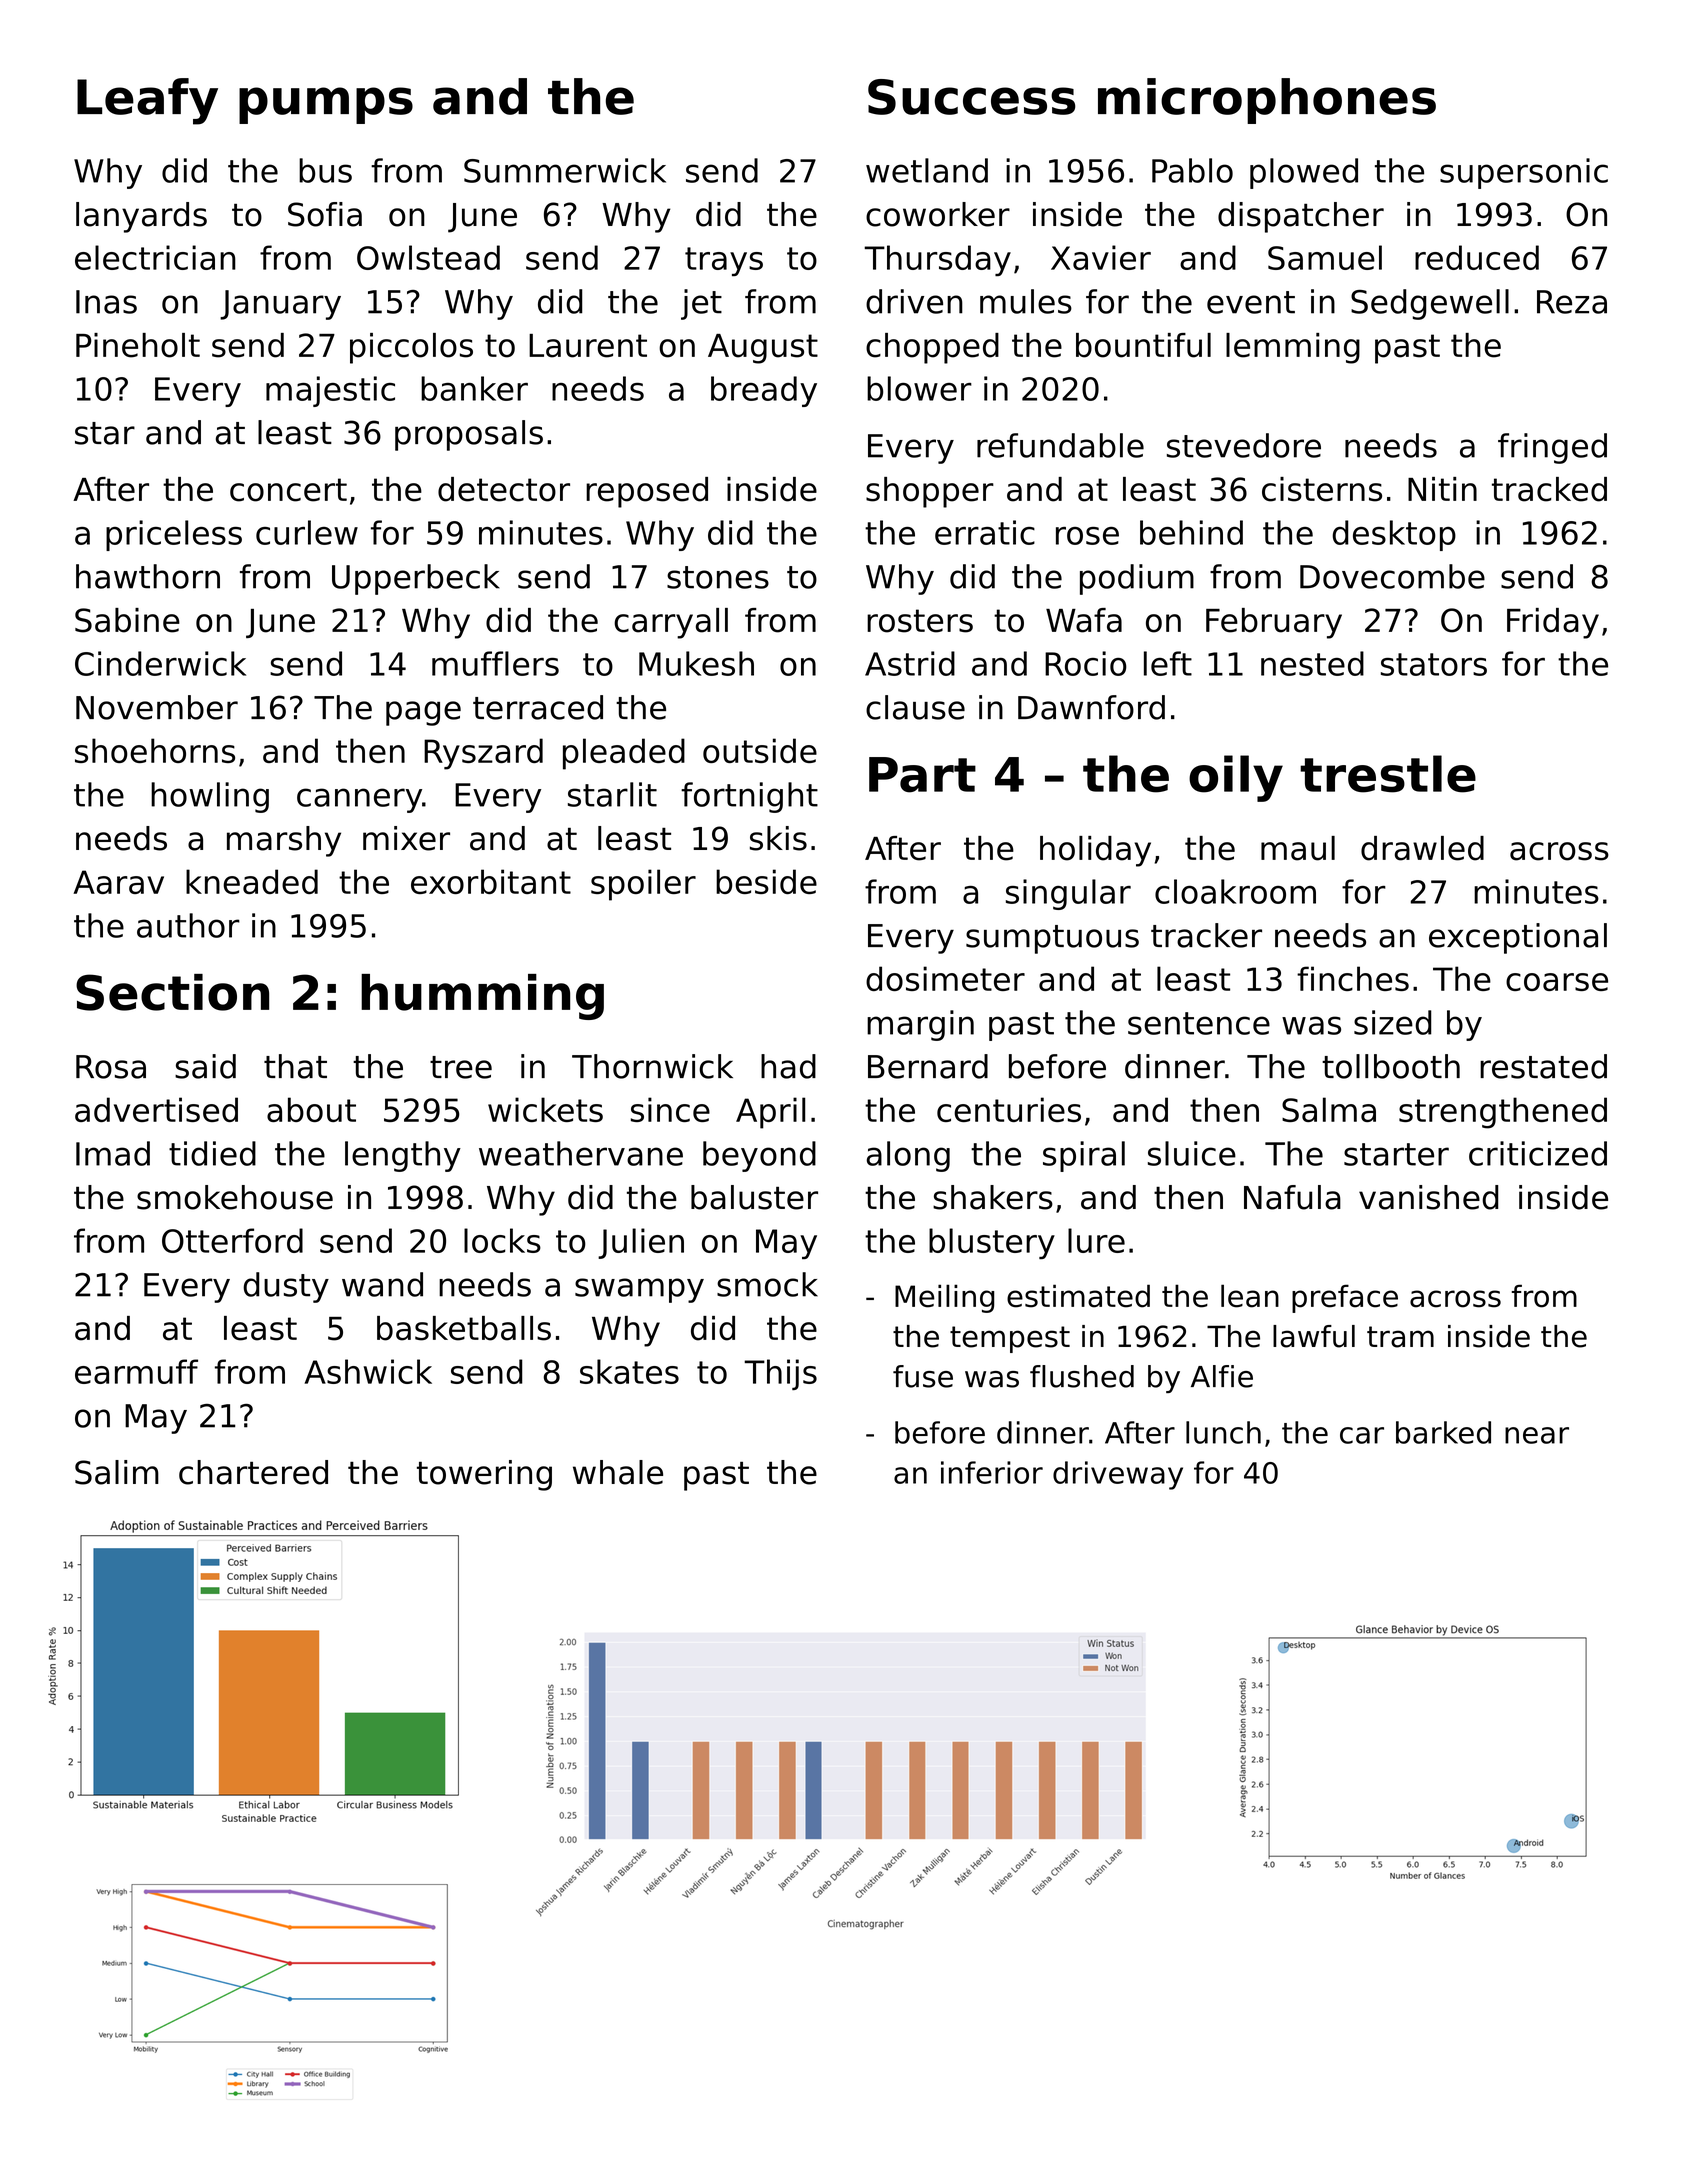 The height and width of the image is (2178, 1683). Describe the element at coordinates (160, 663) in the image. I see `Cinderwick` at that location.
